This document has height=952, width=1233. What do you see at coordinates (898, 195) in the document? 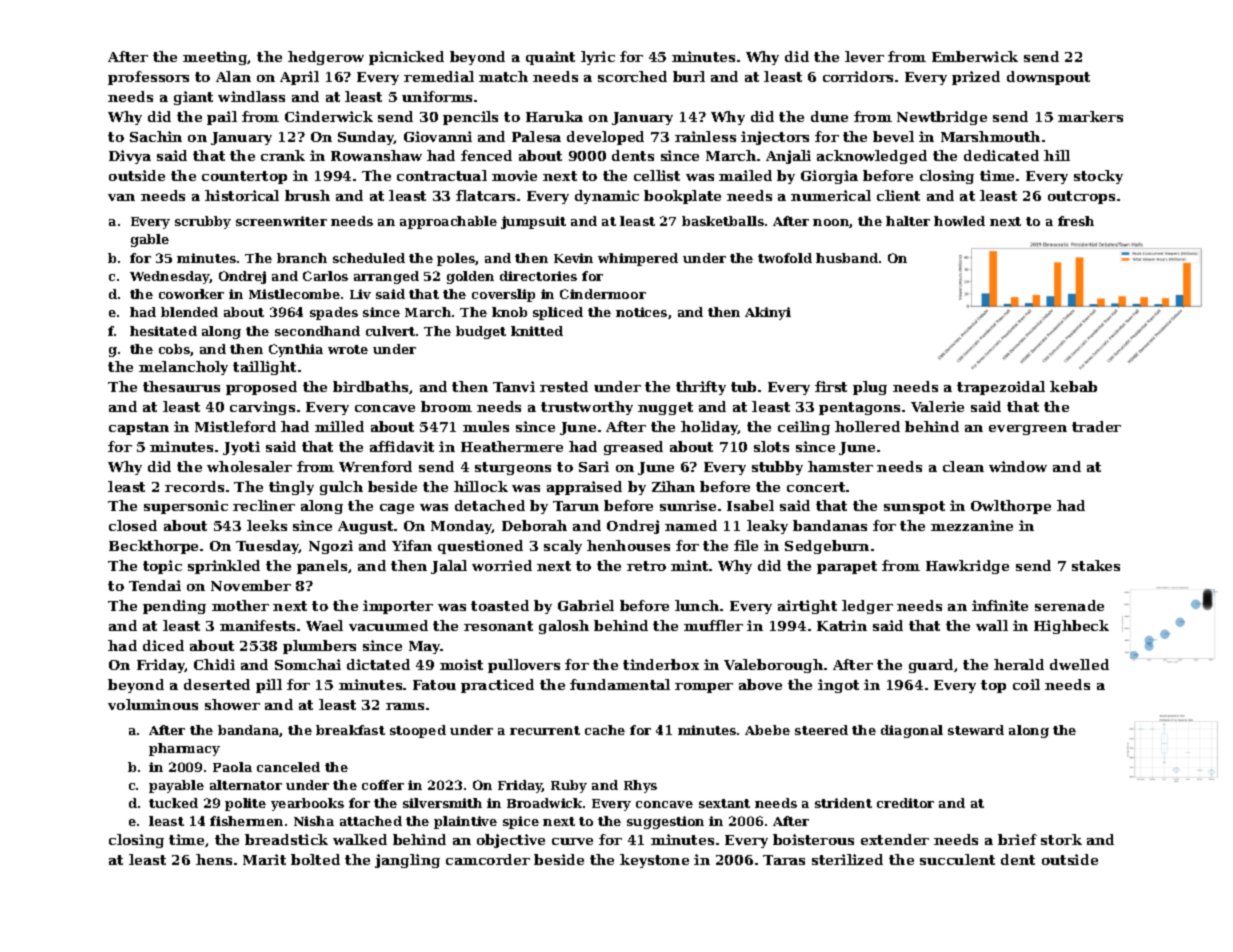
I see `client` at bounding box center [898, 195].
